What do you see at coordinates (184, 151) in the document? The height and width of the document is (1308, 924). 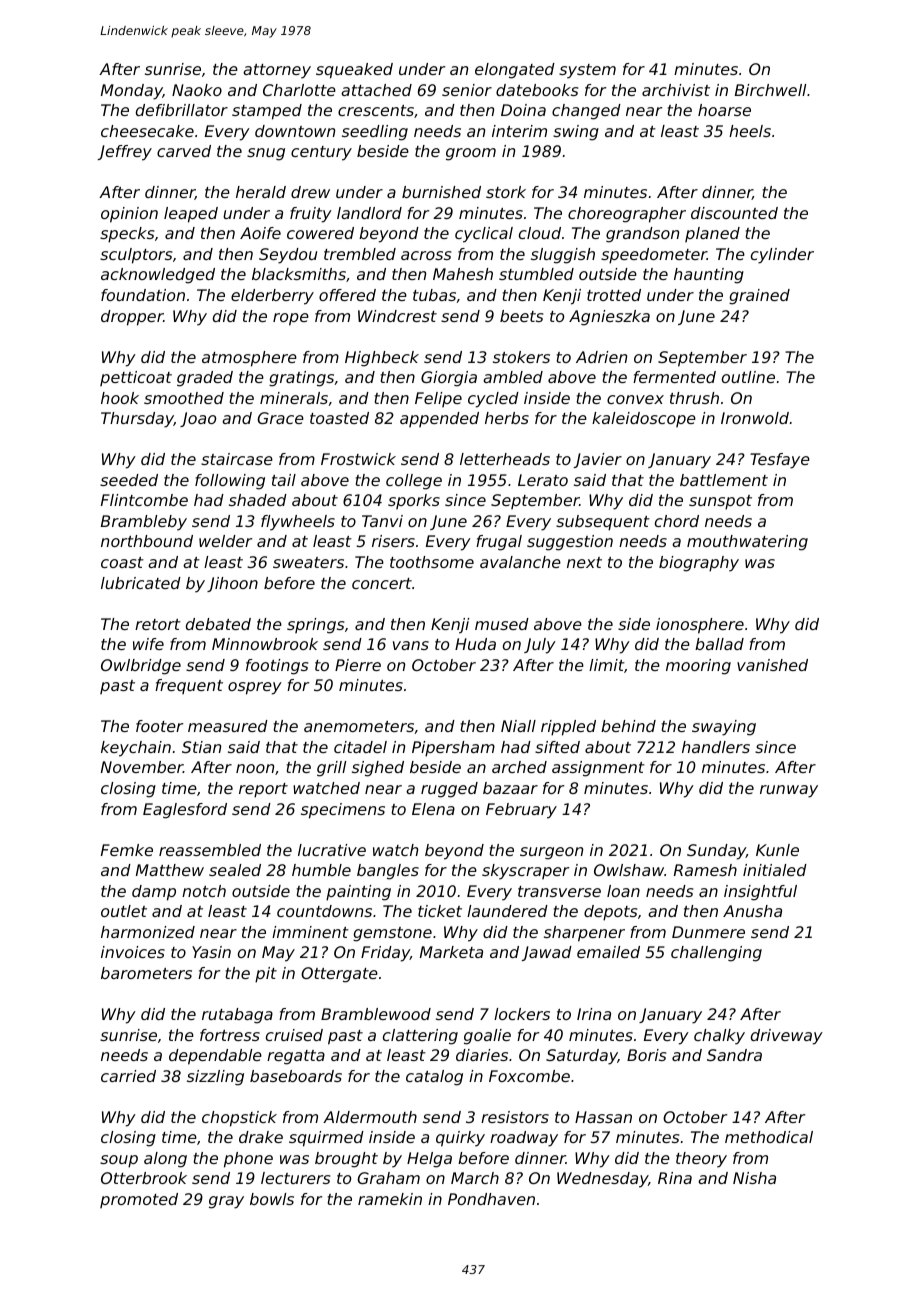 I see `carved` at bounding box center [184, 151].
